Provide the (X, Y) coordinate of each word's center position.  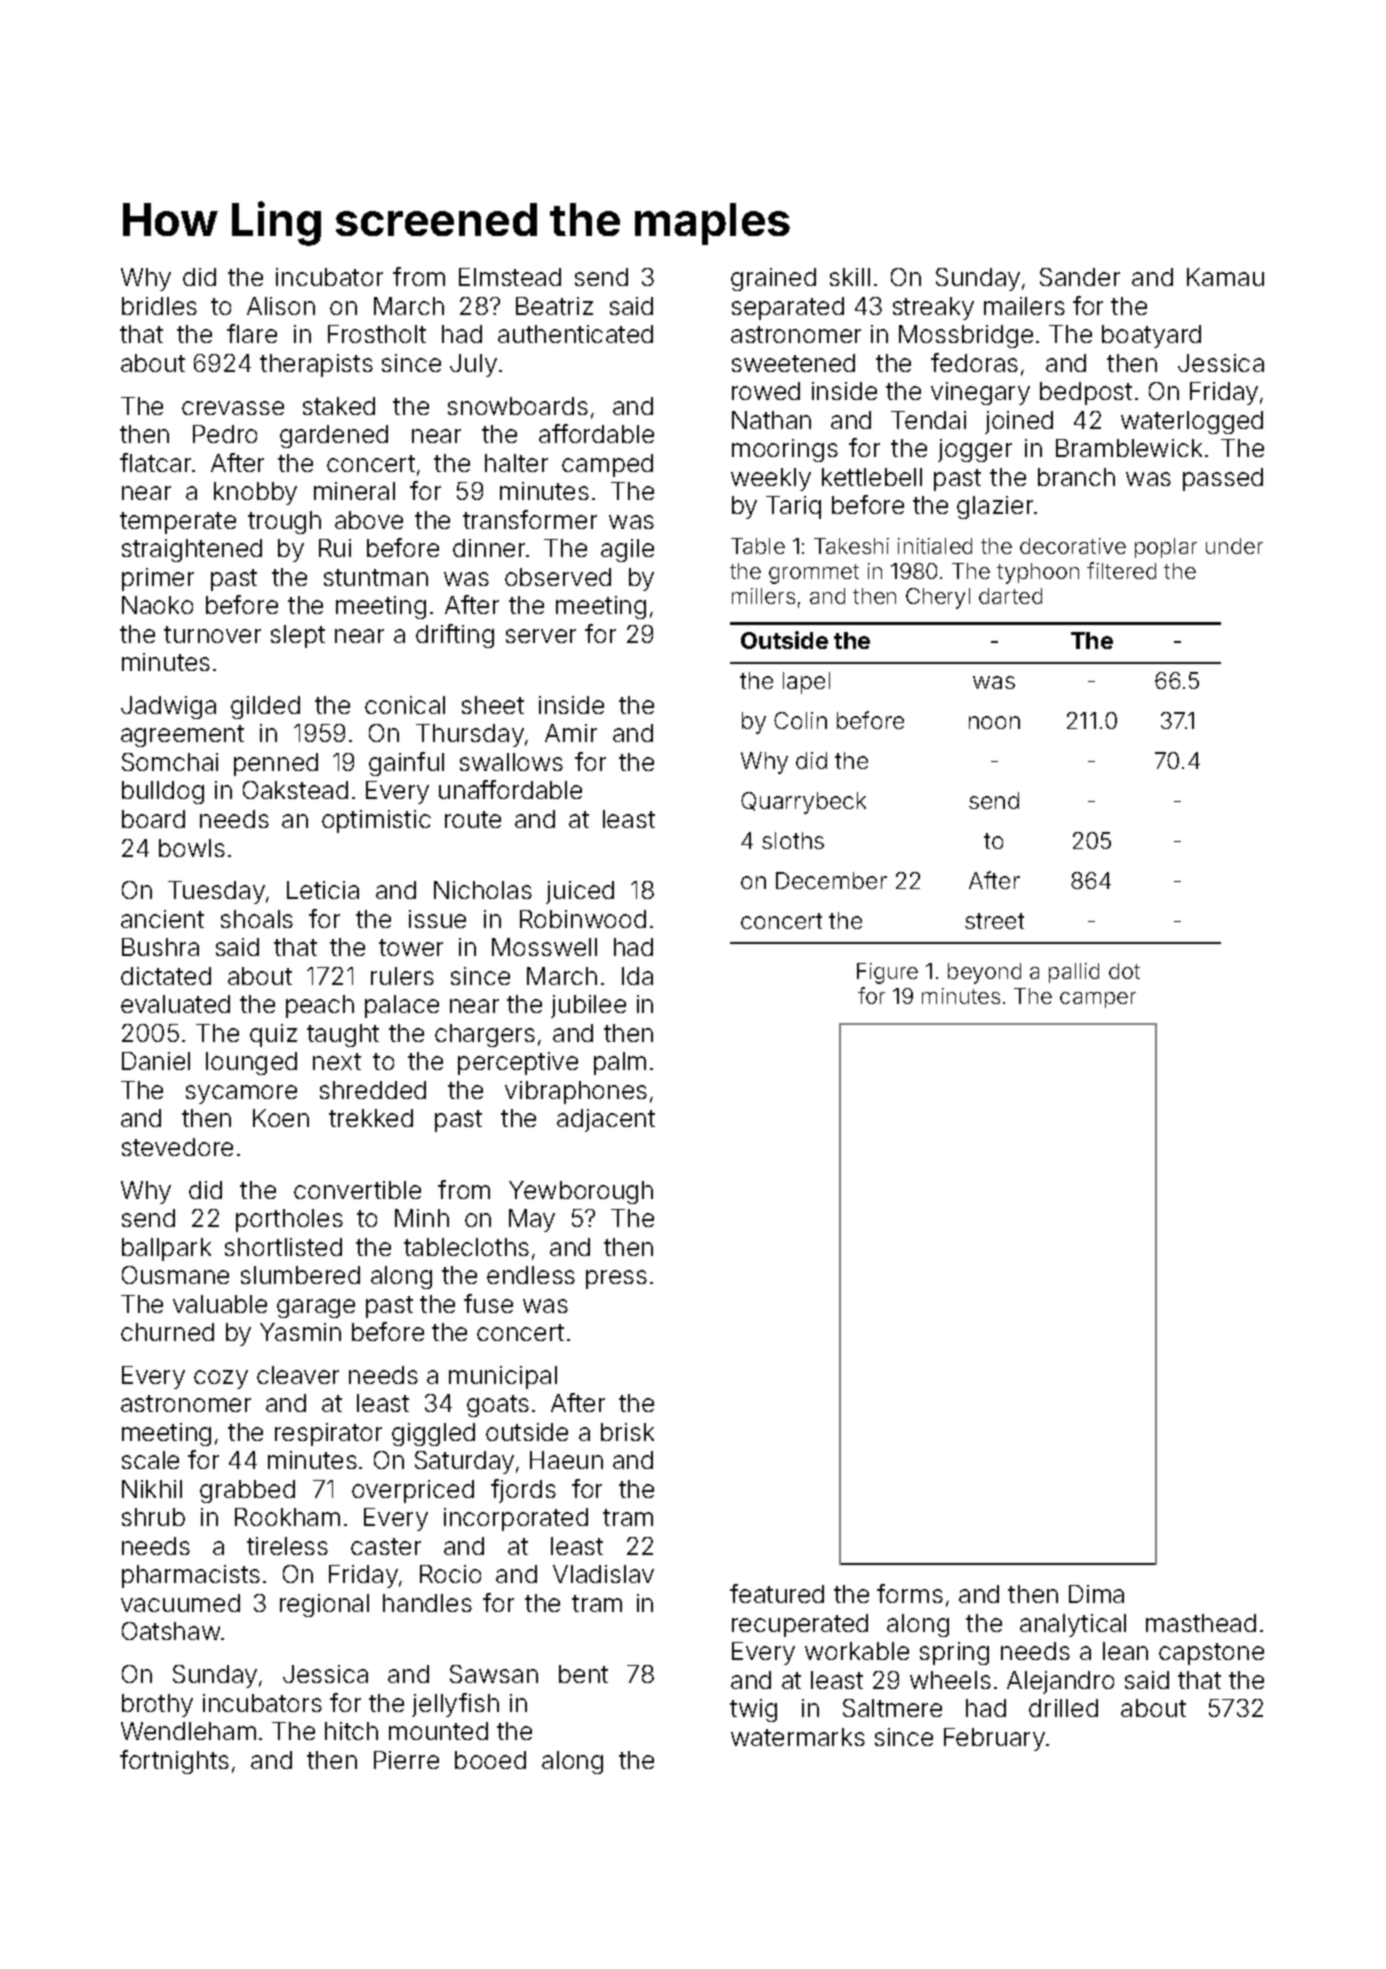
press (616, 1279)
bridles (159, 306)
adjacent (606, 1120)
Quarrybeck (803, 803)
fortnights (174, 1762)
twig (753, 1710)
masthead (1201, 1623)
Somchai (170, 762)
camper (1098, 1000)
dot (1124, 971)
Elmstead (510, 277)
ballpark (166, 1249)
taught (343, 1035)
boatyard (1151, 336)
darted (1010, 596)
